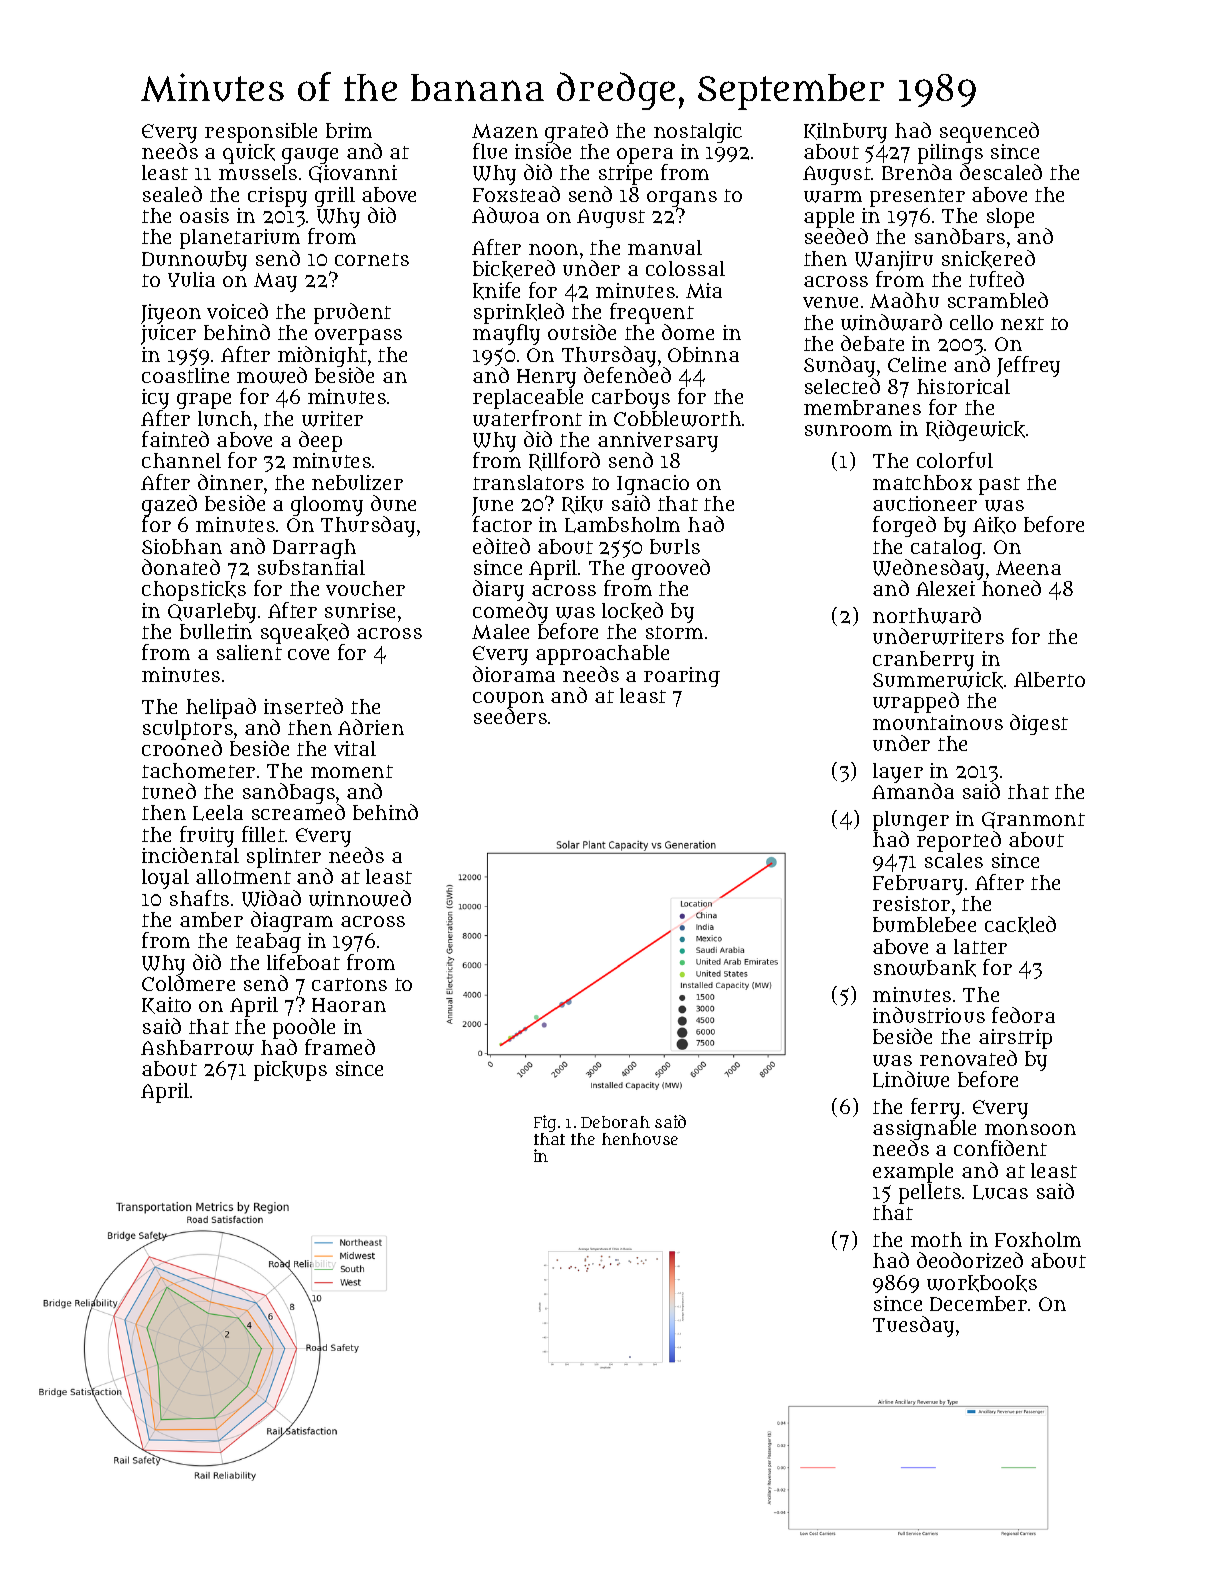 This image has width=1229, height=1591. What do you see at coordinates (510, 716) in the image?
I see `seeders` at bounding box center [510, 716].
